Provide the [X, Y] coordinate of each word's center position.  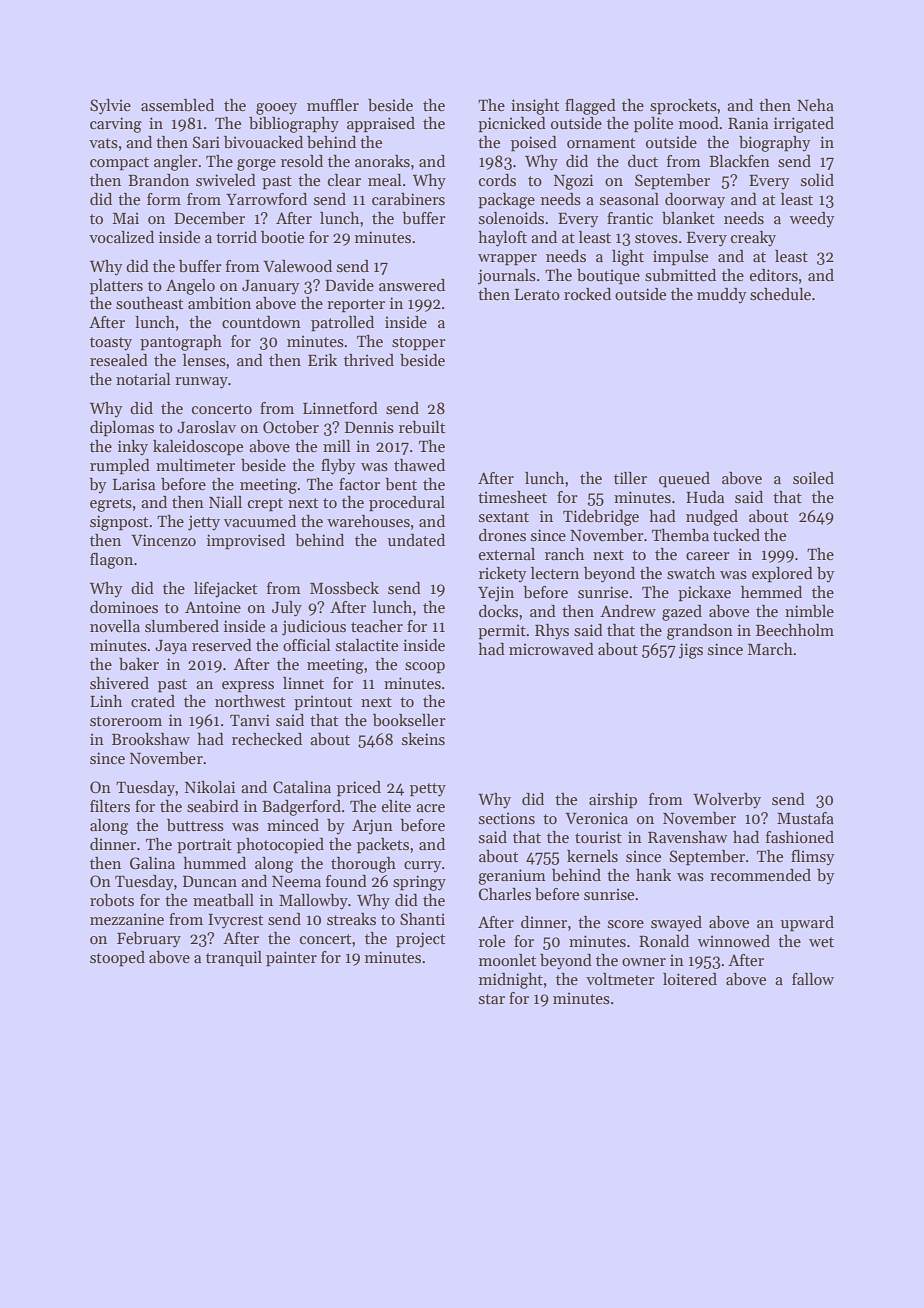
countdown [261, 322]
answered [412, 285]
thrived [369, 360]
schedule [780, 294]
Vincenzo [163, 540]
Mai [126, 218]
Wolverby [727, 801]
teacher [377, 626]
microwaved [551, 649]
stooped [117, 959]
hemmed [771, 592]
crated [153, 701]
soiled [813, 478]
